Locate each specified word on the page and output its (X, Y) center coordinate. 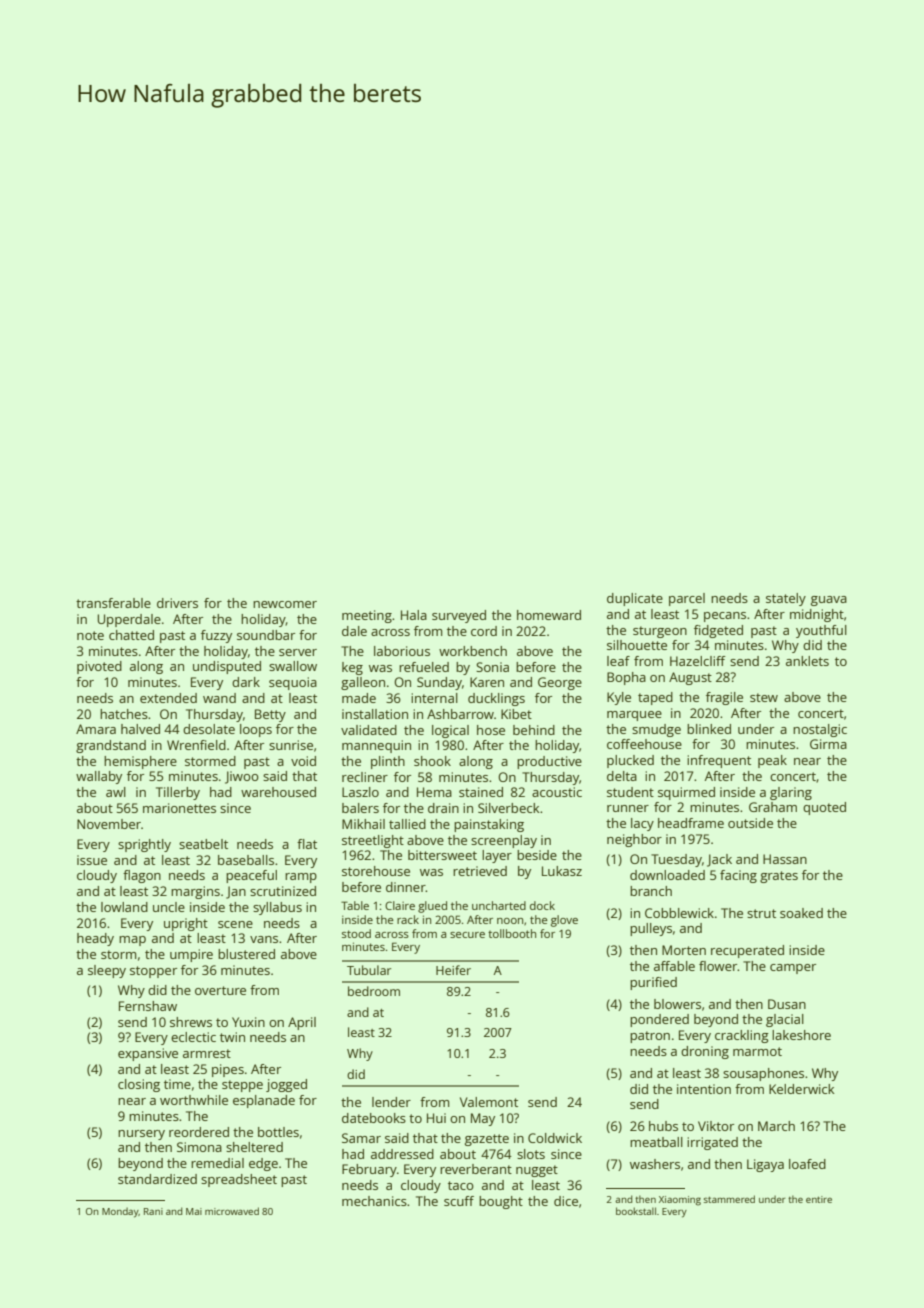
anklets (807, 661)
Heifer (453, 970)
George (560, 683)
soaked (801, 913)
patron (650, 1037)
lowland (124, 907)
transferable (113, 603)
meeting (367, 616)
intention (704, 1089)
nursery (141, 1135)
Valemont (489, 1102)
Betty (270, 715)
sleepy (107, 971)
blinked (709, 729)
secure (467, 935)
